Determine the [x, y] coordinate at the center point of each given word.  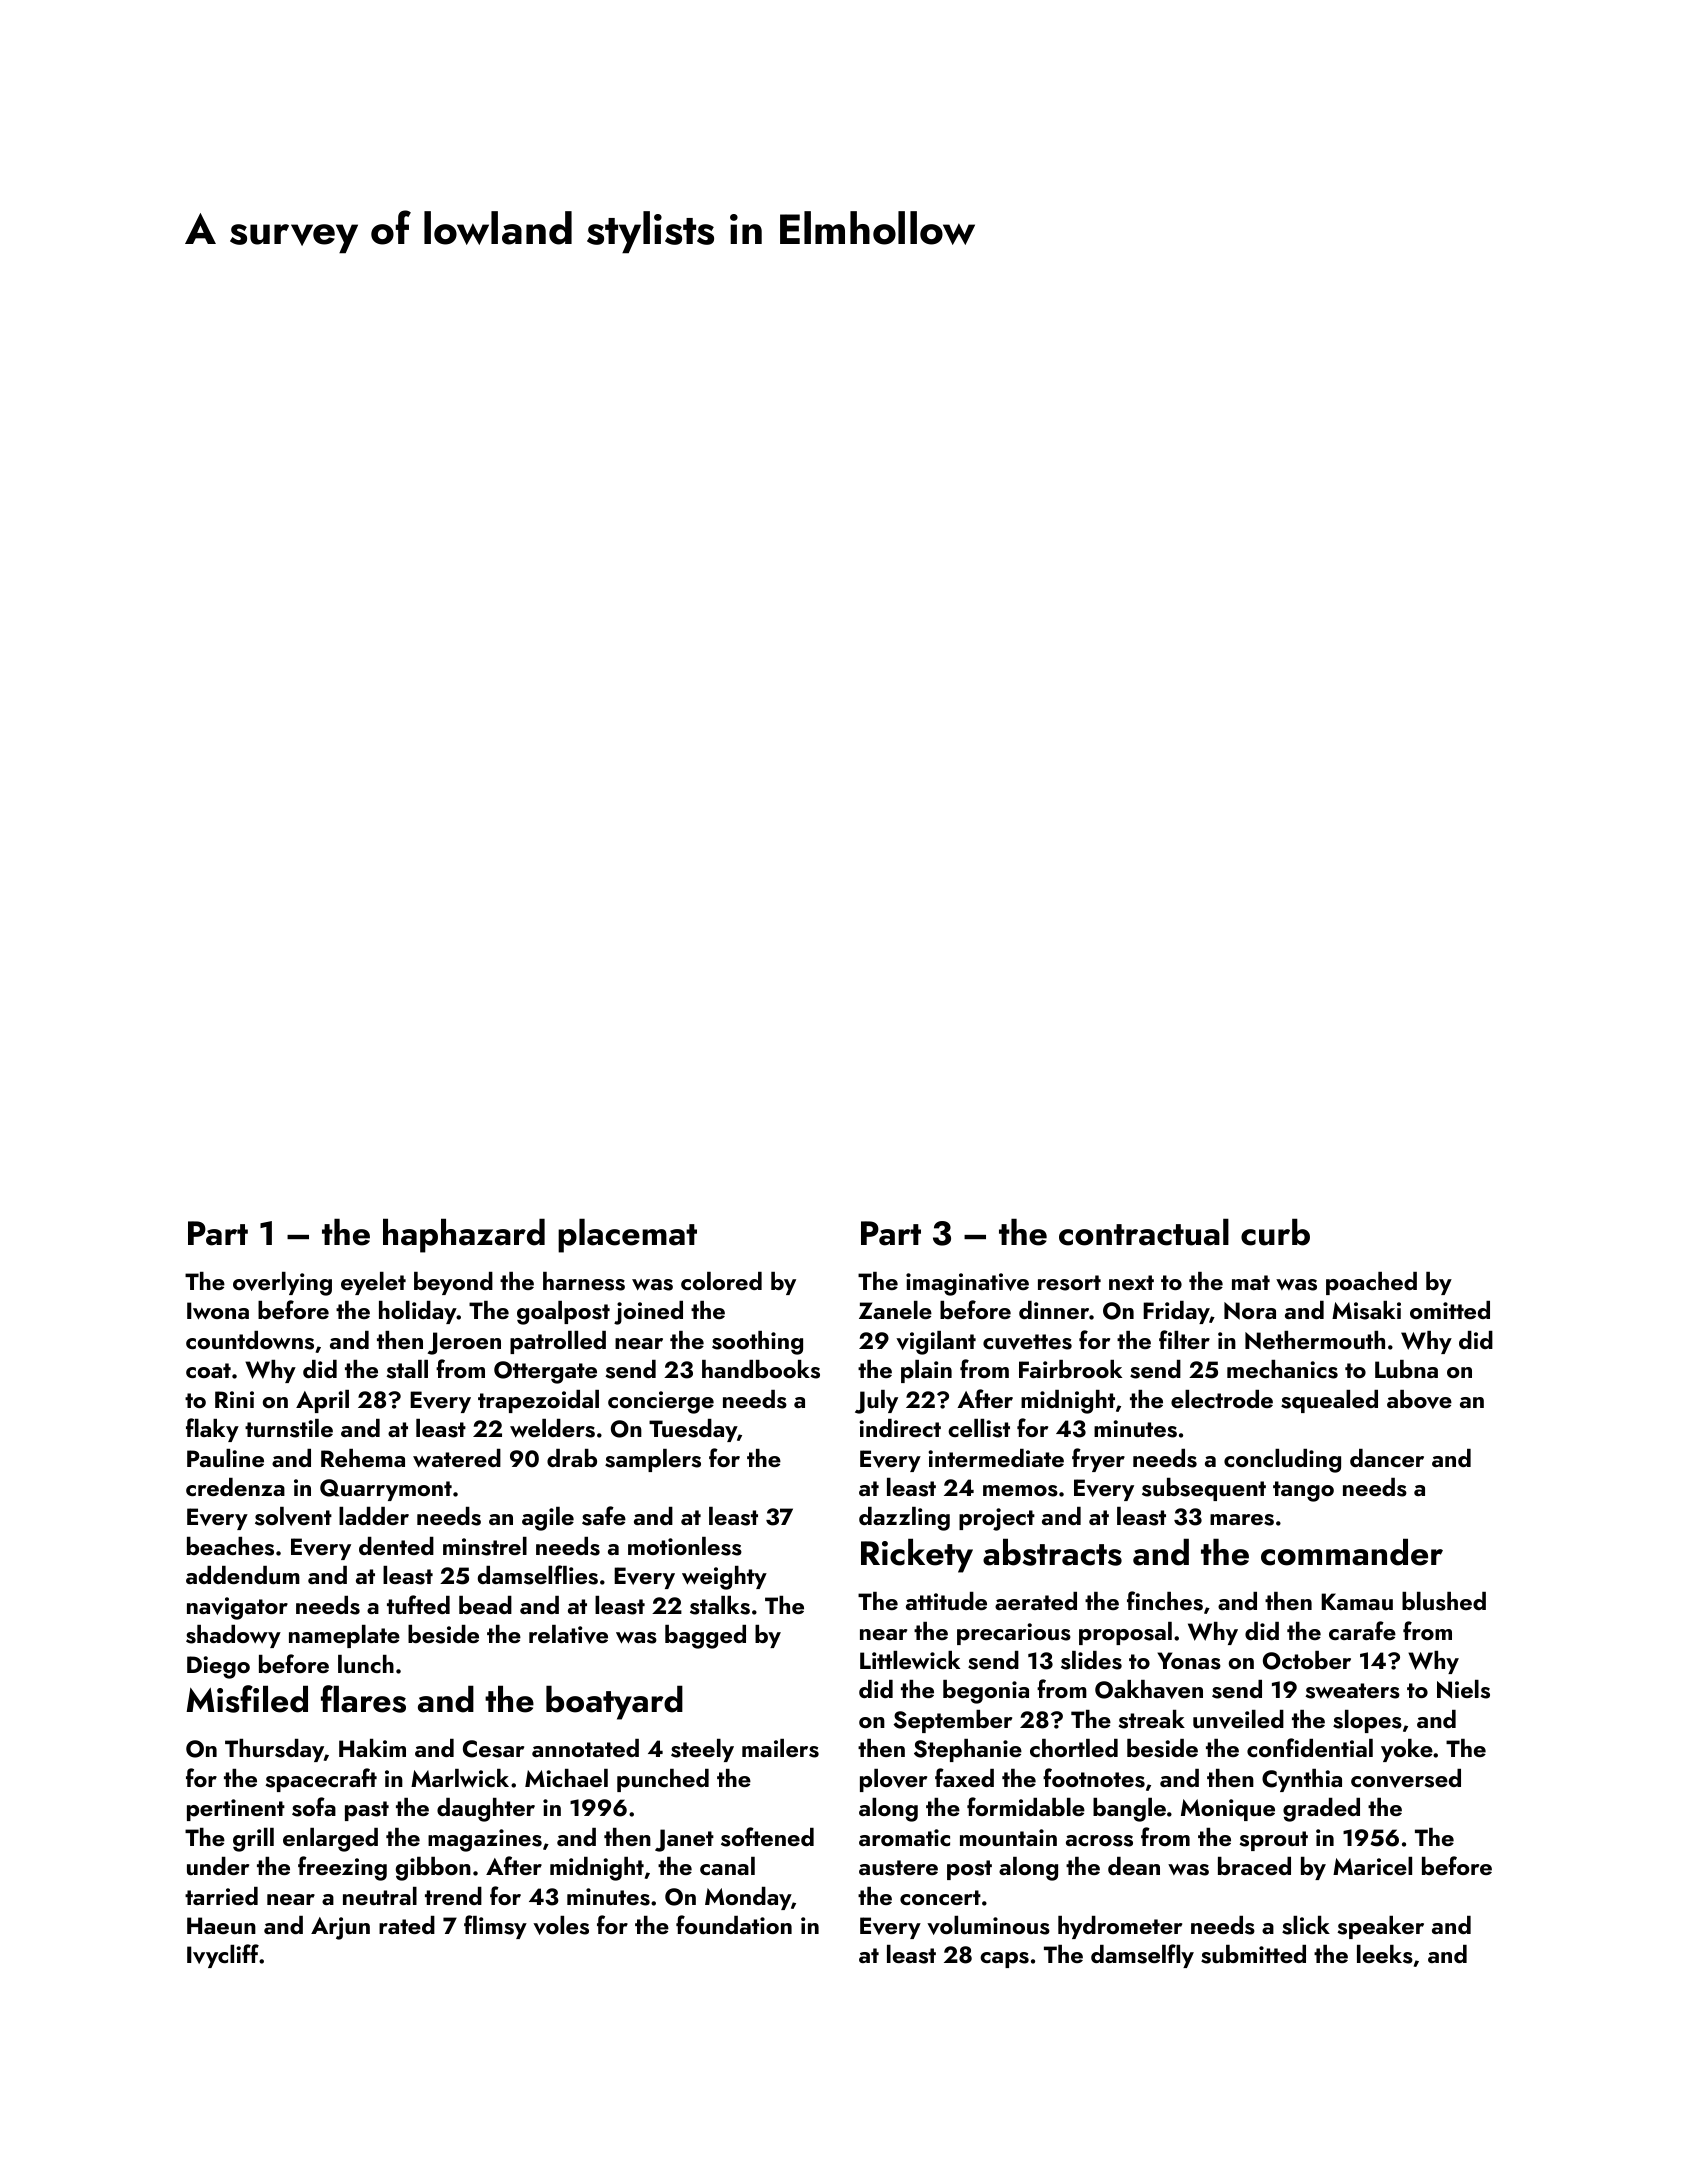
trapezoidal [538, 1401]
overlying [282, 1284]
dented [396, 1546]
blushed [1444, 1601]
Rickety [917, 1555]
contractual [1144, 1232]
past [367, 1811]
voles [561, 1925]
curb [1275, 1232]
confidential [1310, 1747]
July [876, 1402]
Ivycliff [223, 1956]
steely [702, 1750]
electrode [1222, 1399]
